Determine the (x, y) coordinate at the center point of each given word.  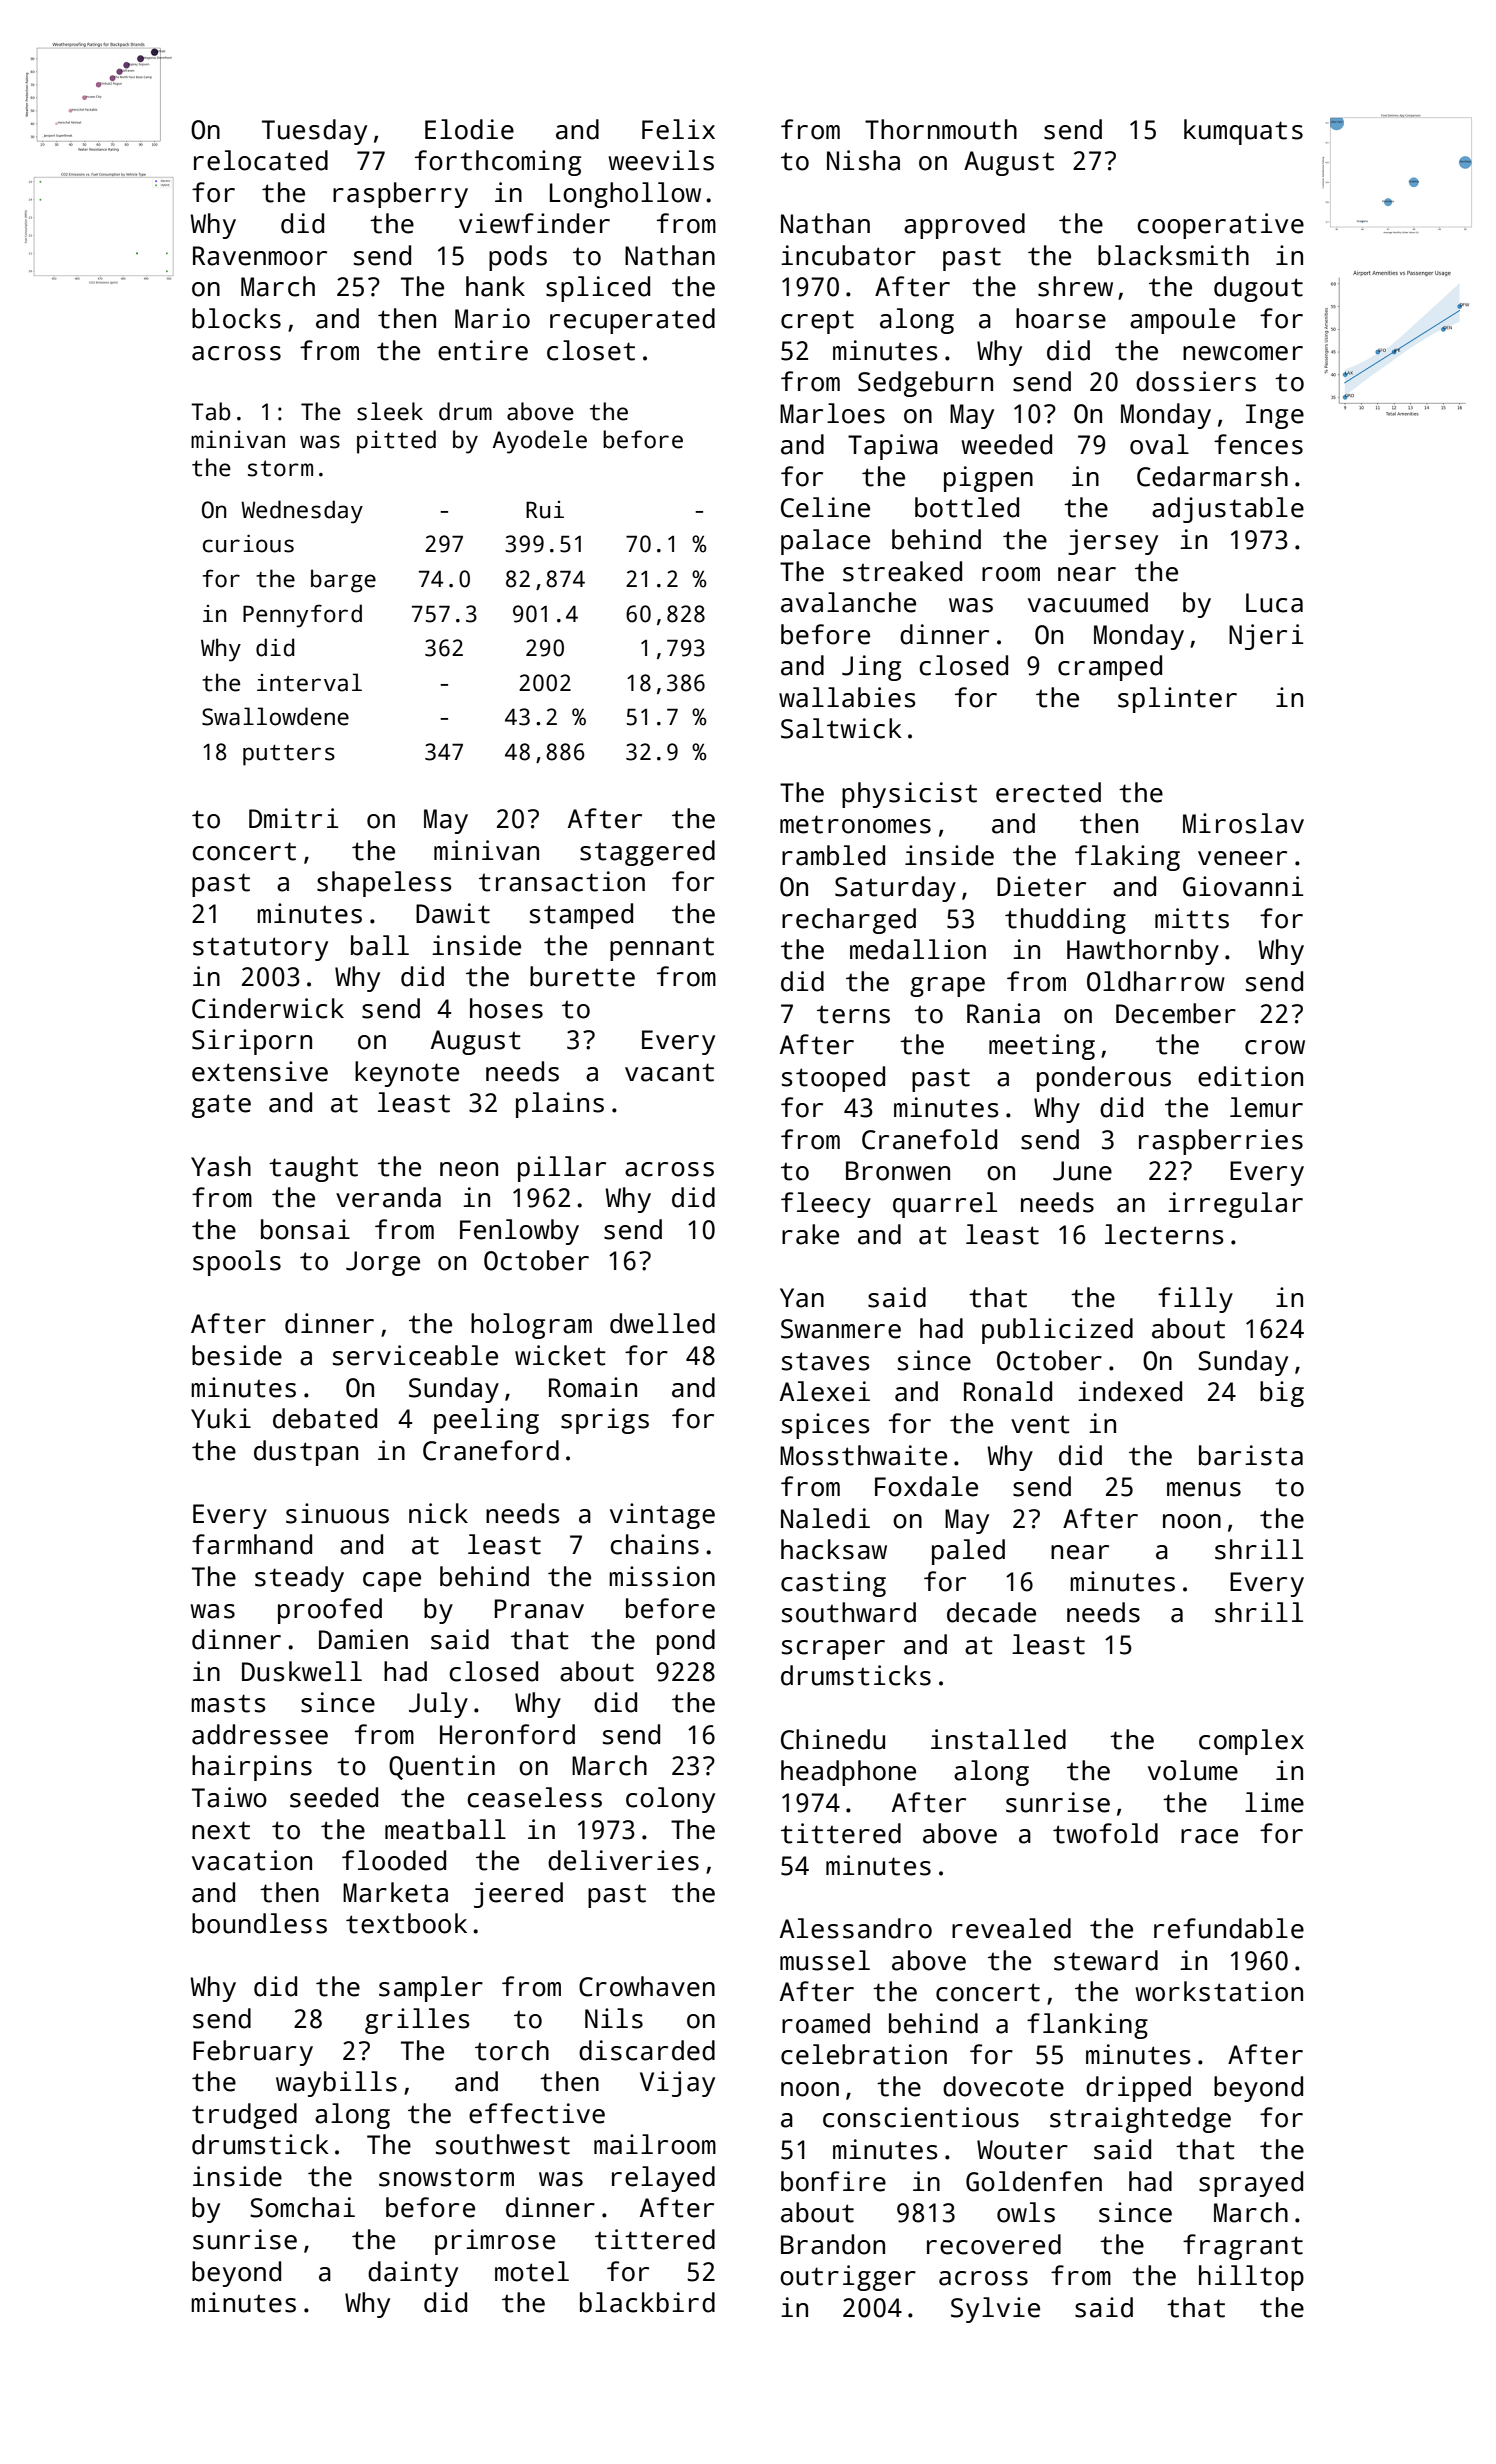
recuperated (632, 321)
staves (826, 1361)
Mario (492, 318)
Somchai (302, 2207)
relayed (663, 2179)
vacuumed (1088, 602)
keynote (407, 1074)
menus (1204, 1489)
